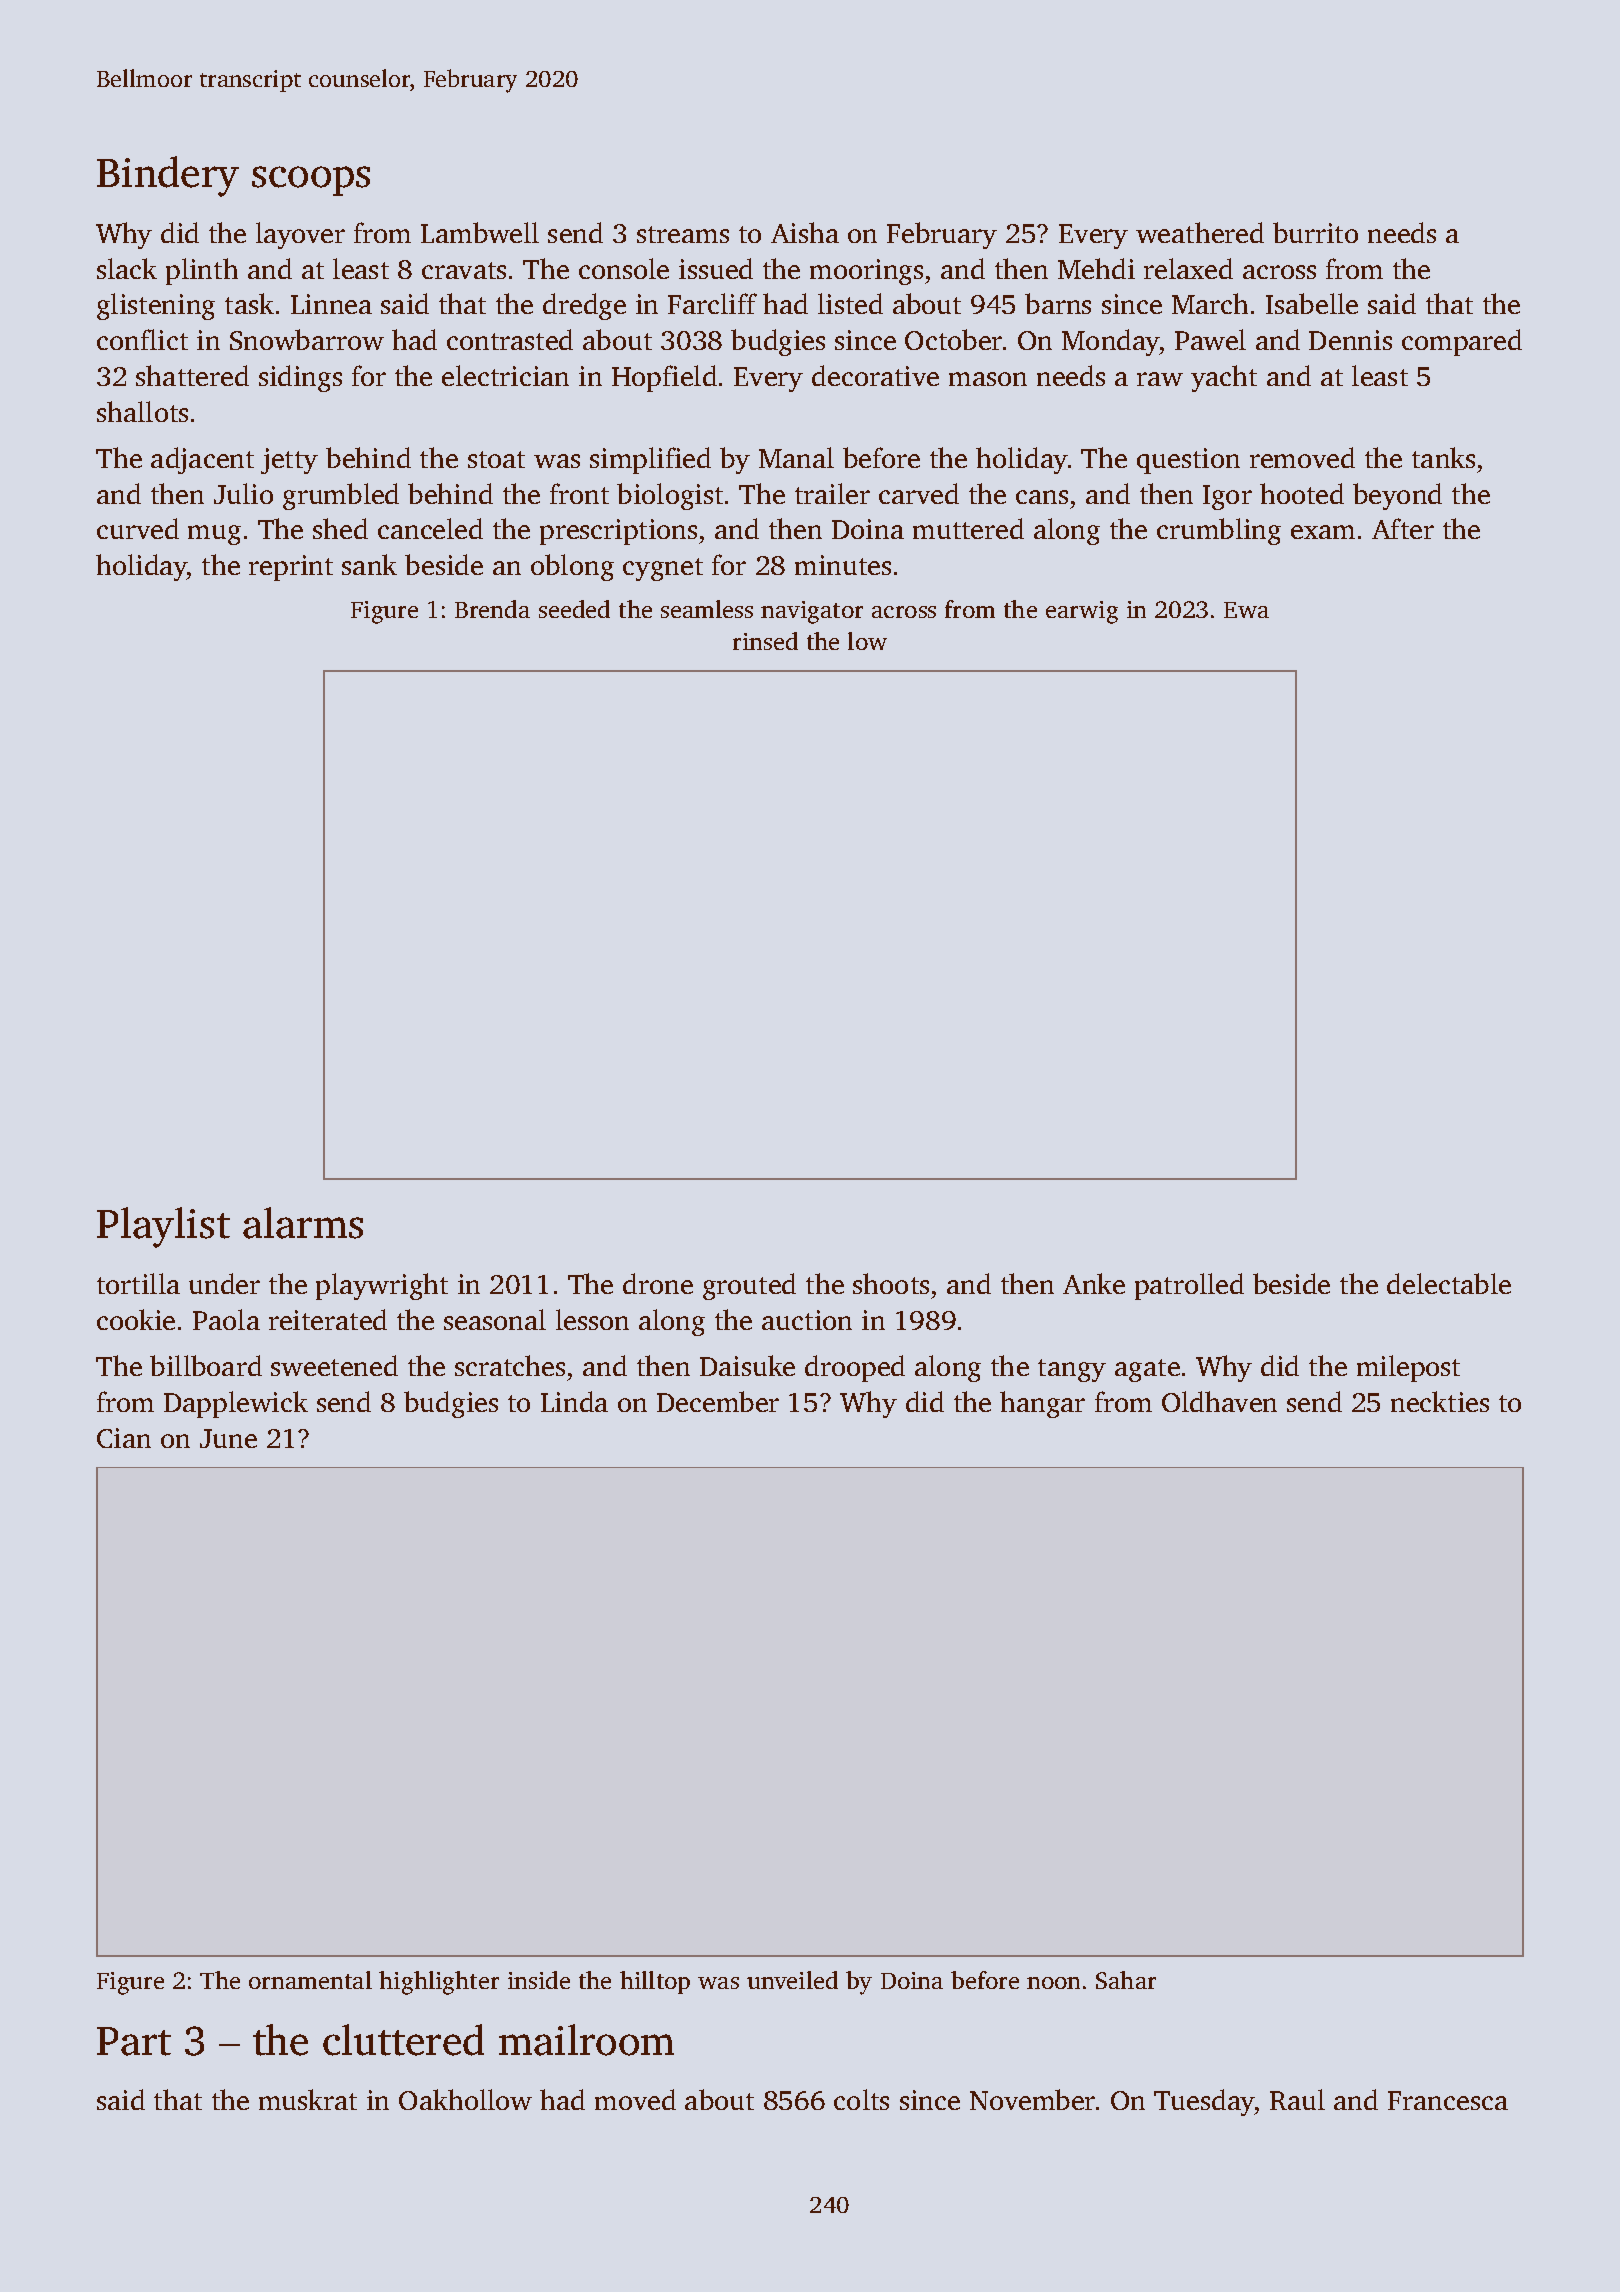 This screenshot has width=1620, height=2292. I want to click on Francesca, so click(1448, 2100).
